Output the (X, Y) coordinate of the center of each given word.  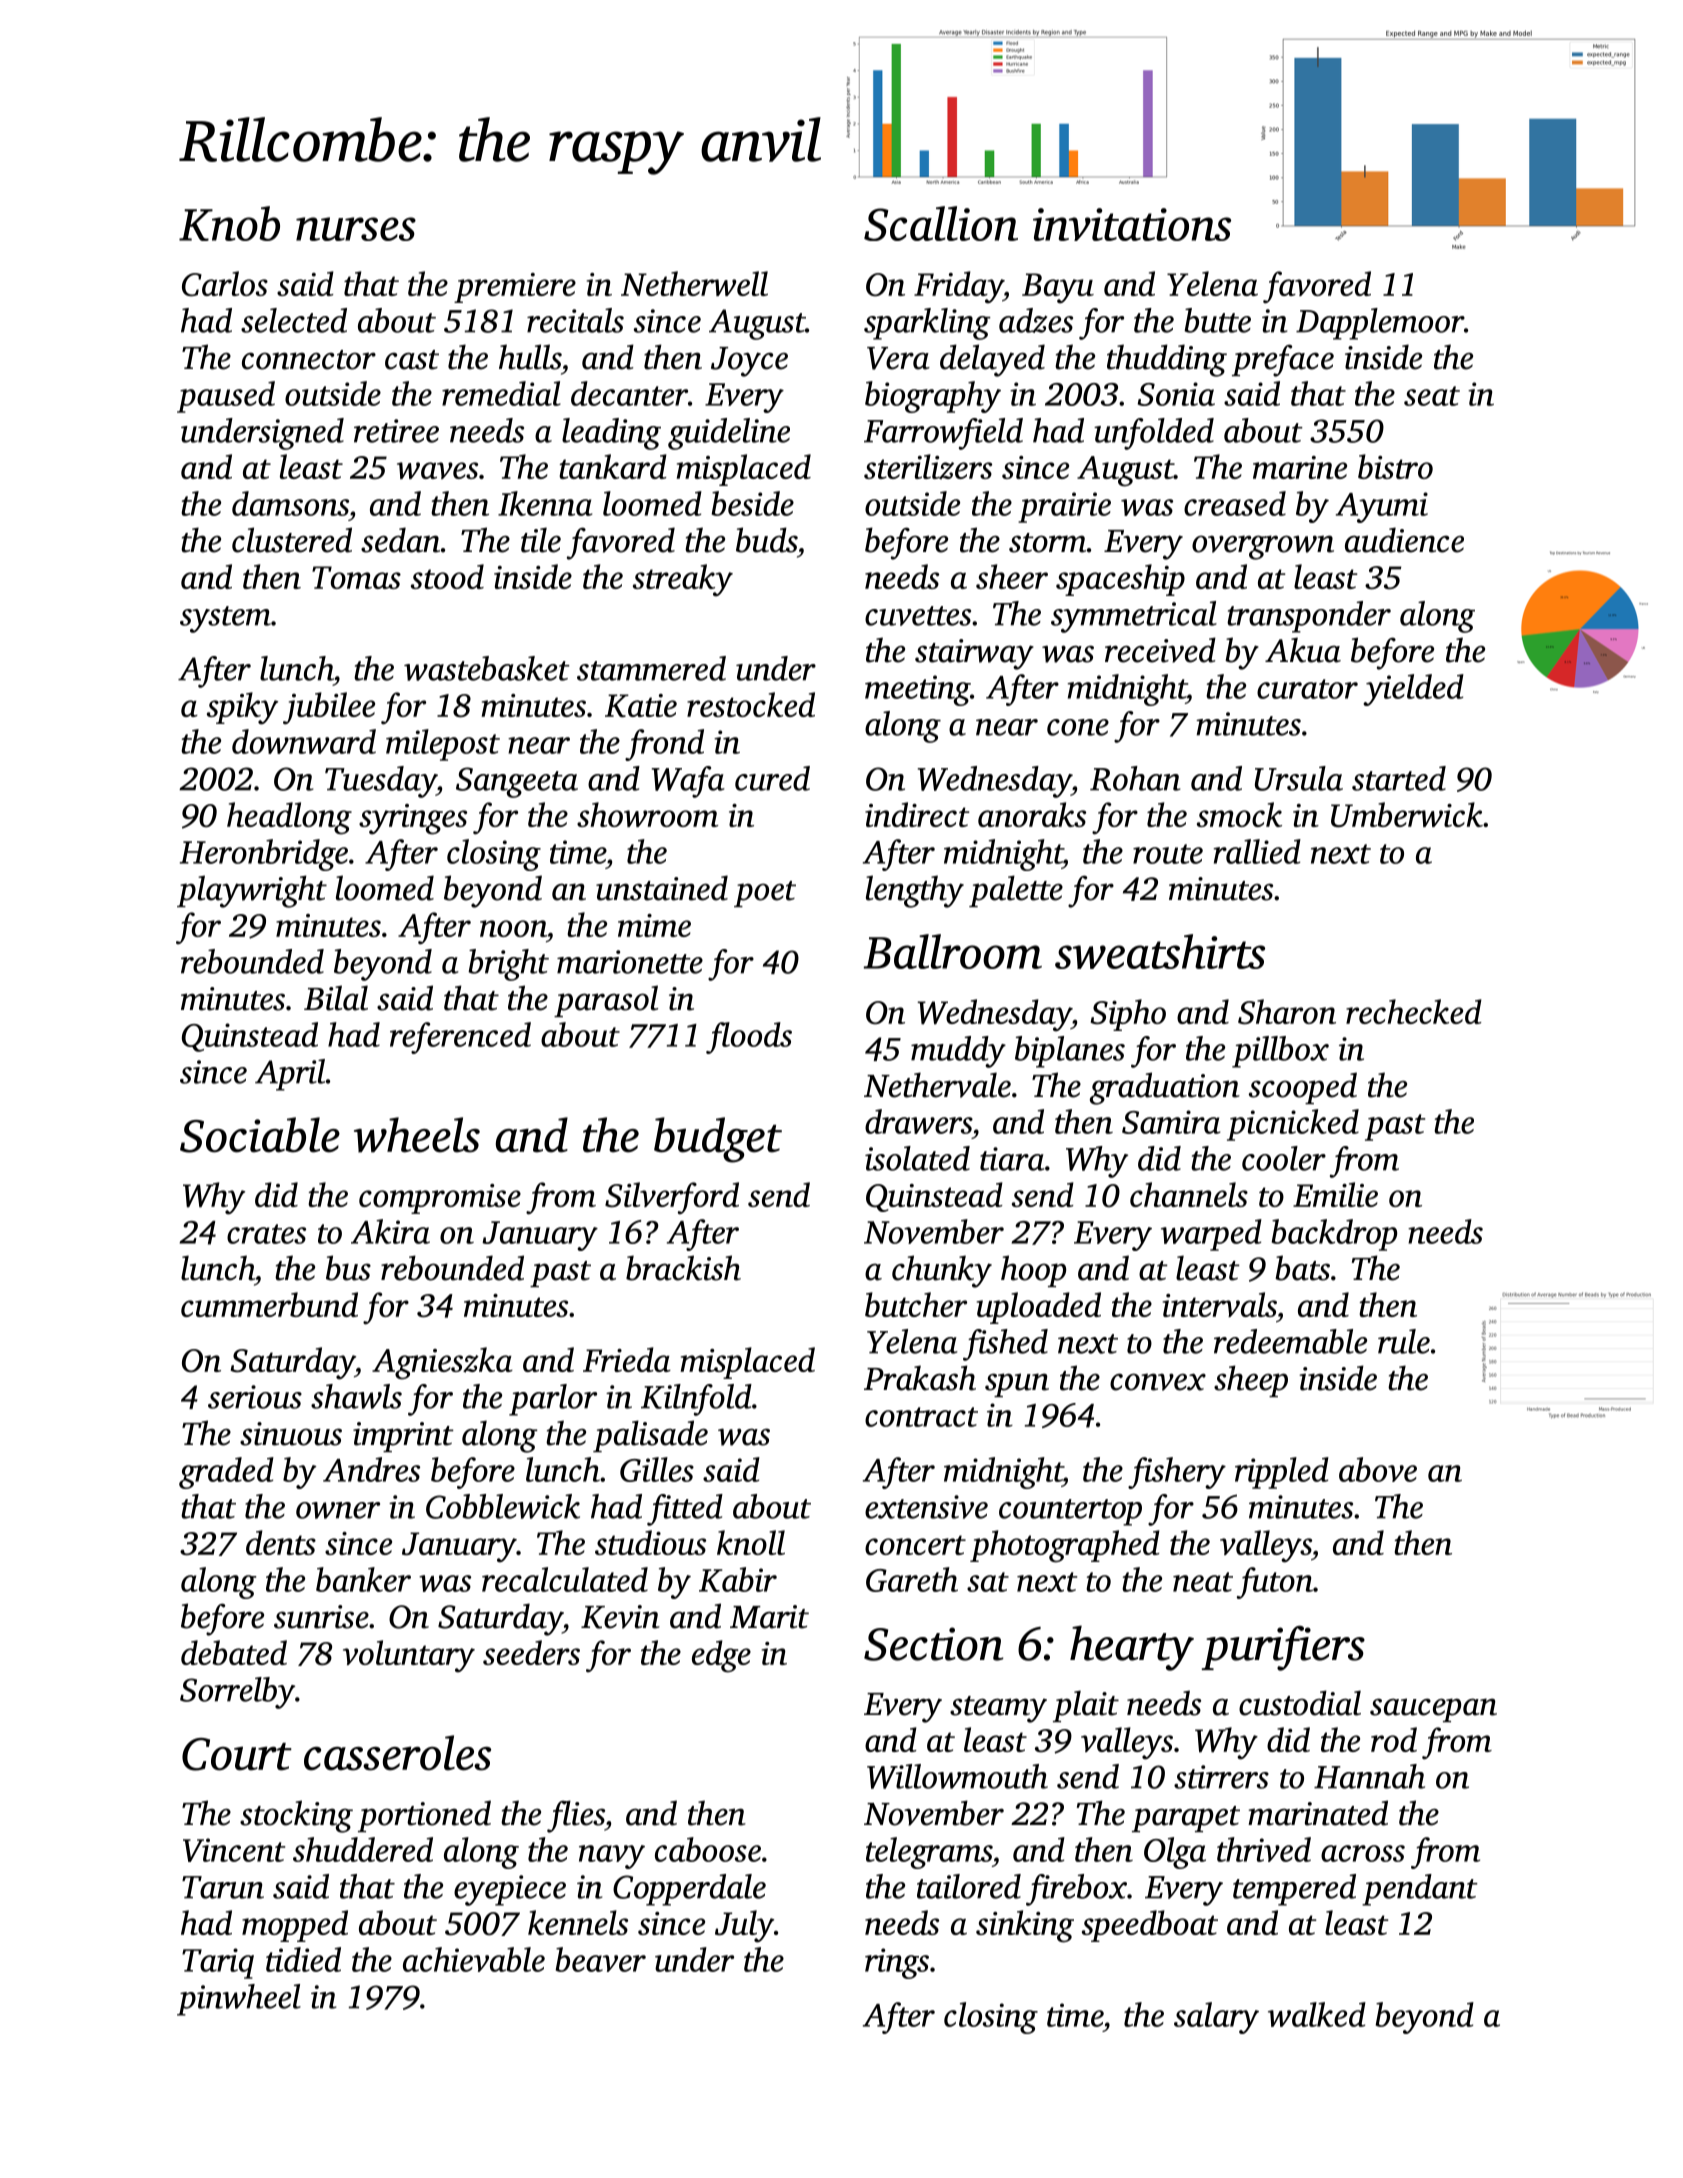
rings (897, 1963)
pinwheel (239, 2000)
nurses (356, 229)
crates (266, 1234)
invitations (1132, 224)
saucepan (1433, 1710)
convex (1158, 1382)
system (225, 619)
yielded (1413, 690)
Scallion (941, 223)
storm (1048, 543)
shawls (356, 1396)
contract (921, 1417)
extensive (926, 1507)
